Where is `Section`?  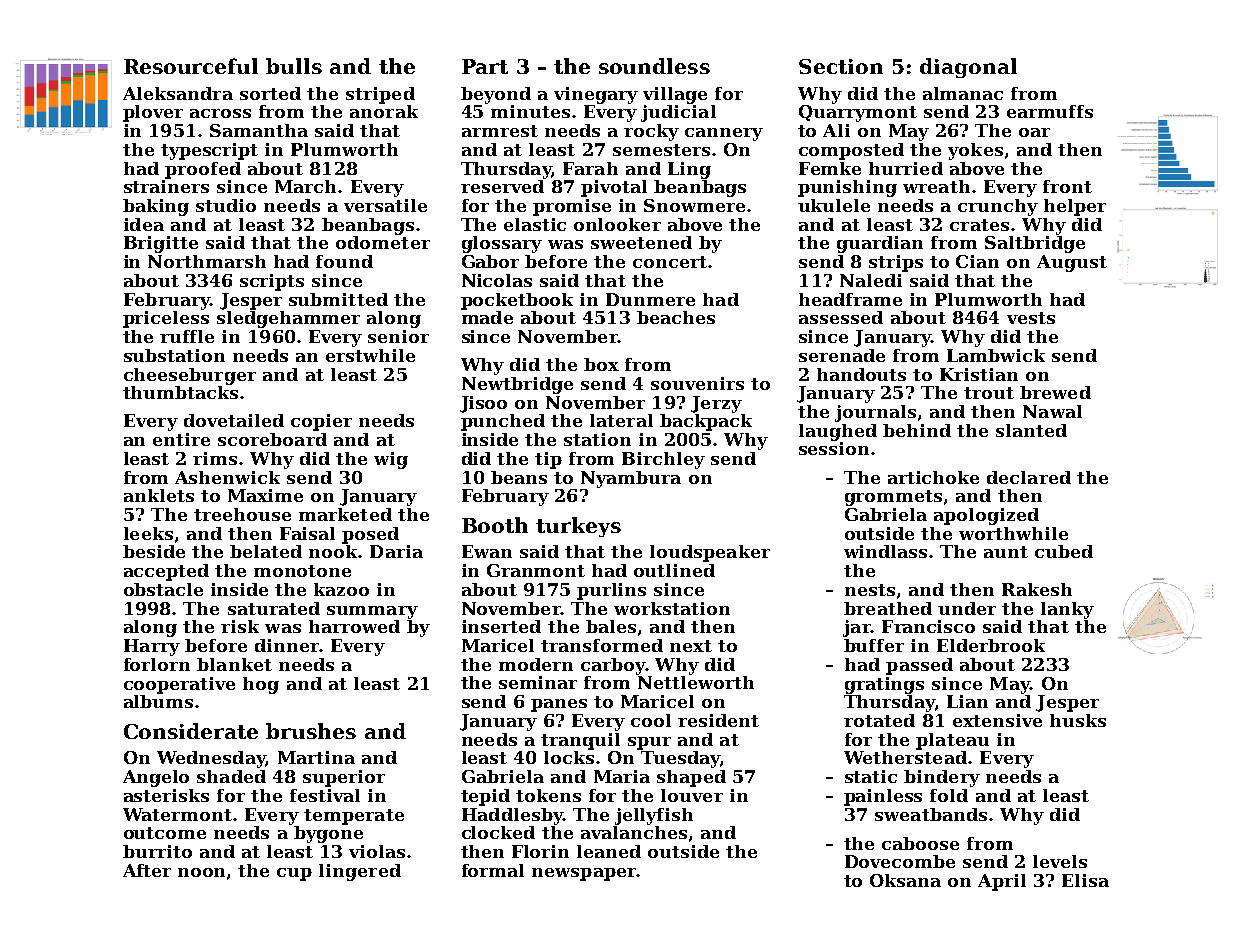
Section is located at coordinates (841, 66).
